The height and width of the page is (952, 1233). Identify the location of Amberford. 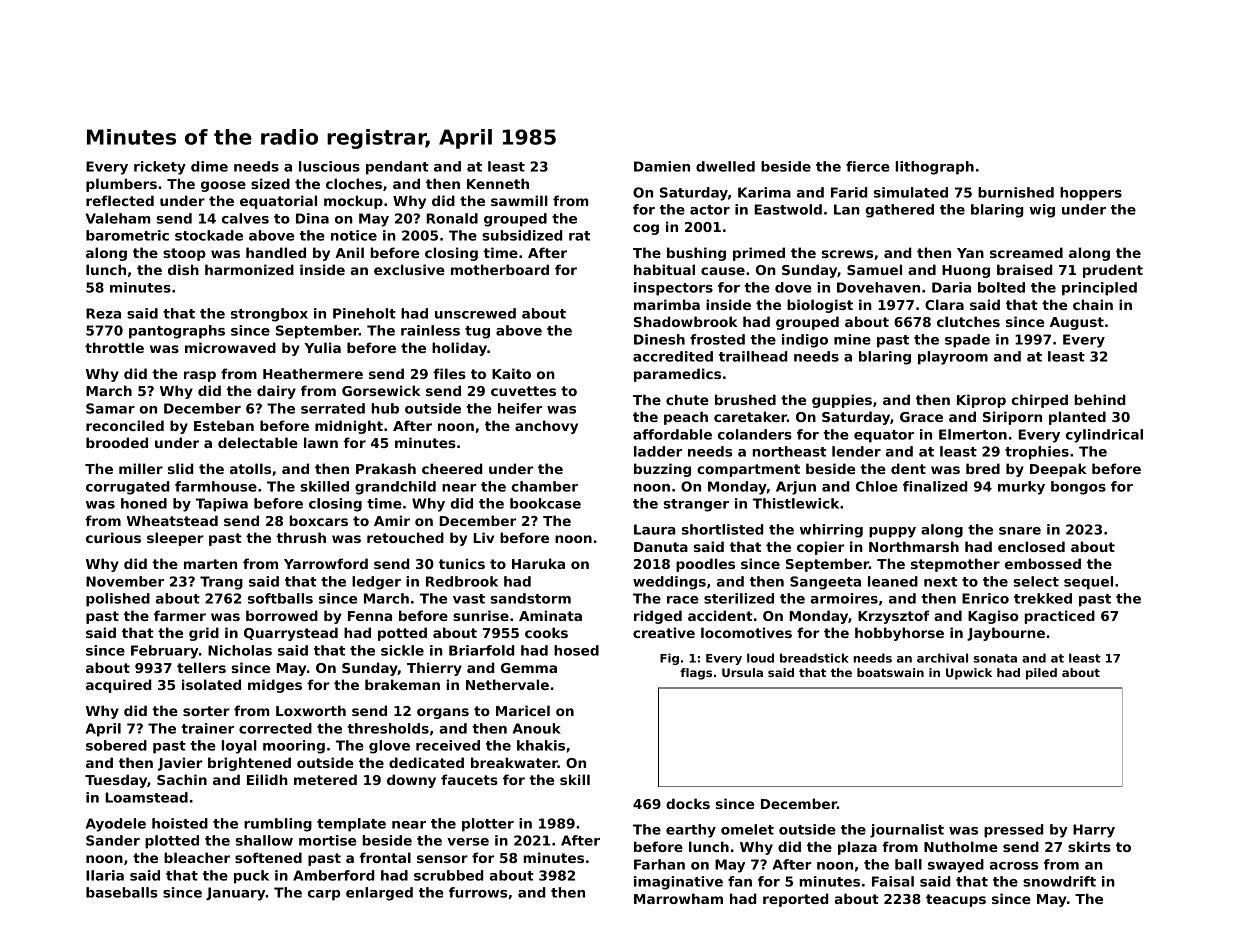
(333, 875).
